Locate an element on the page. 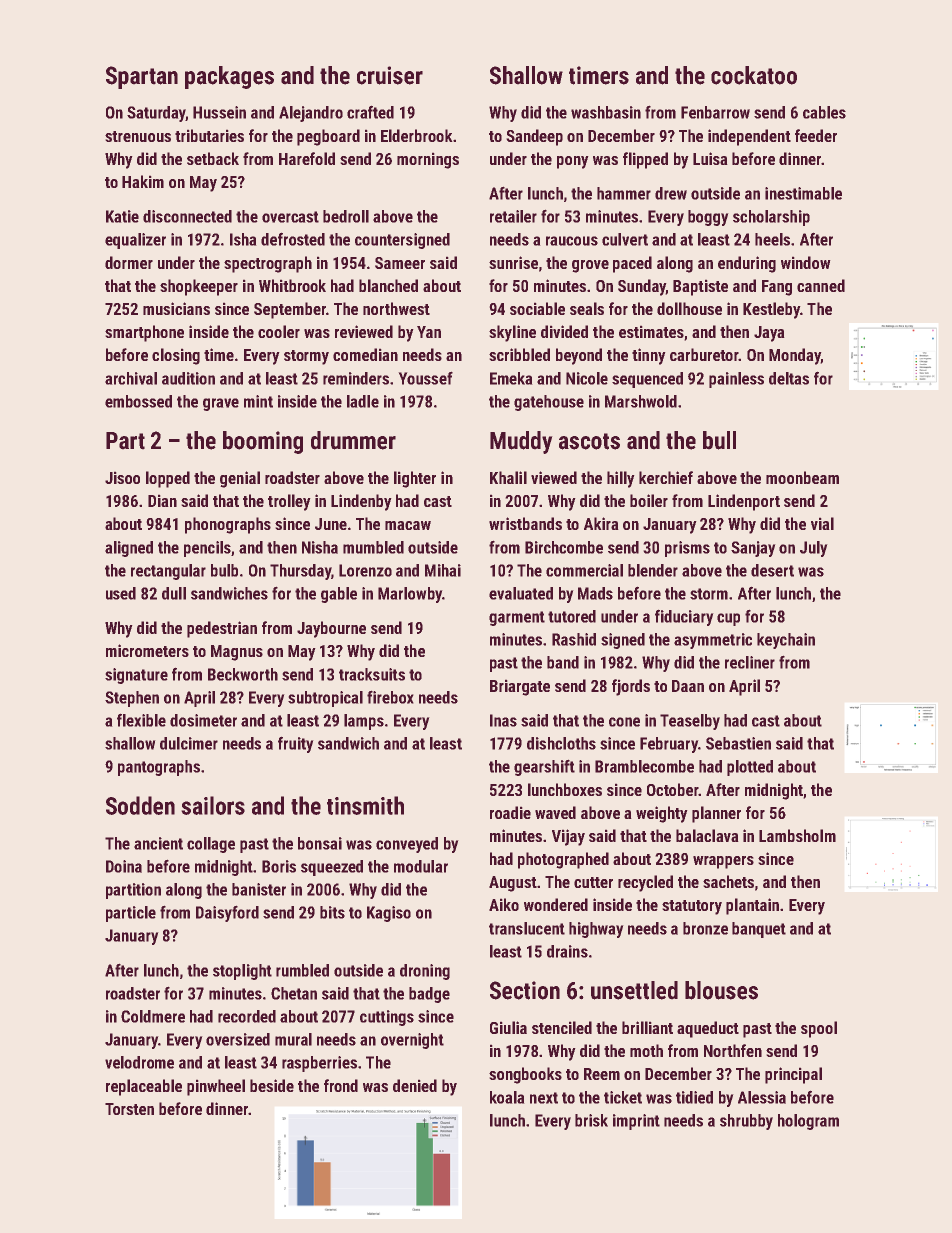  boggy is located at coordinates (708, 218).
